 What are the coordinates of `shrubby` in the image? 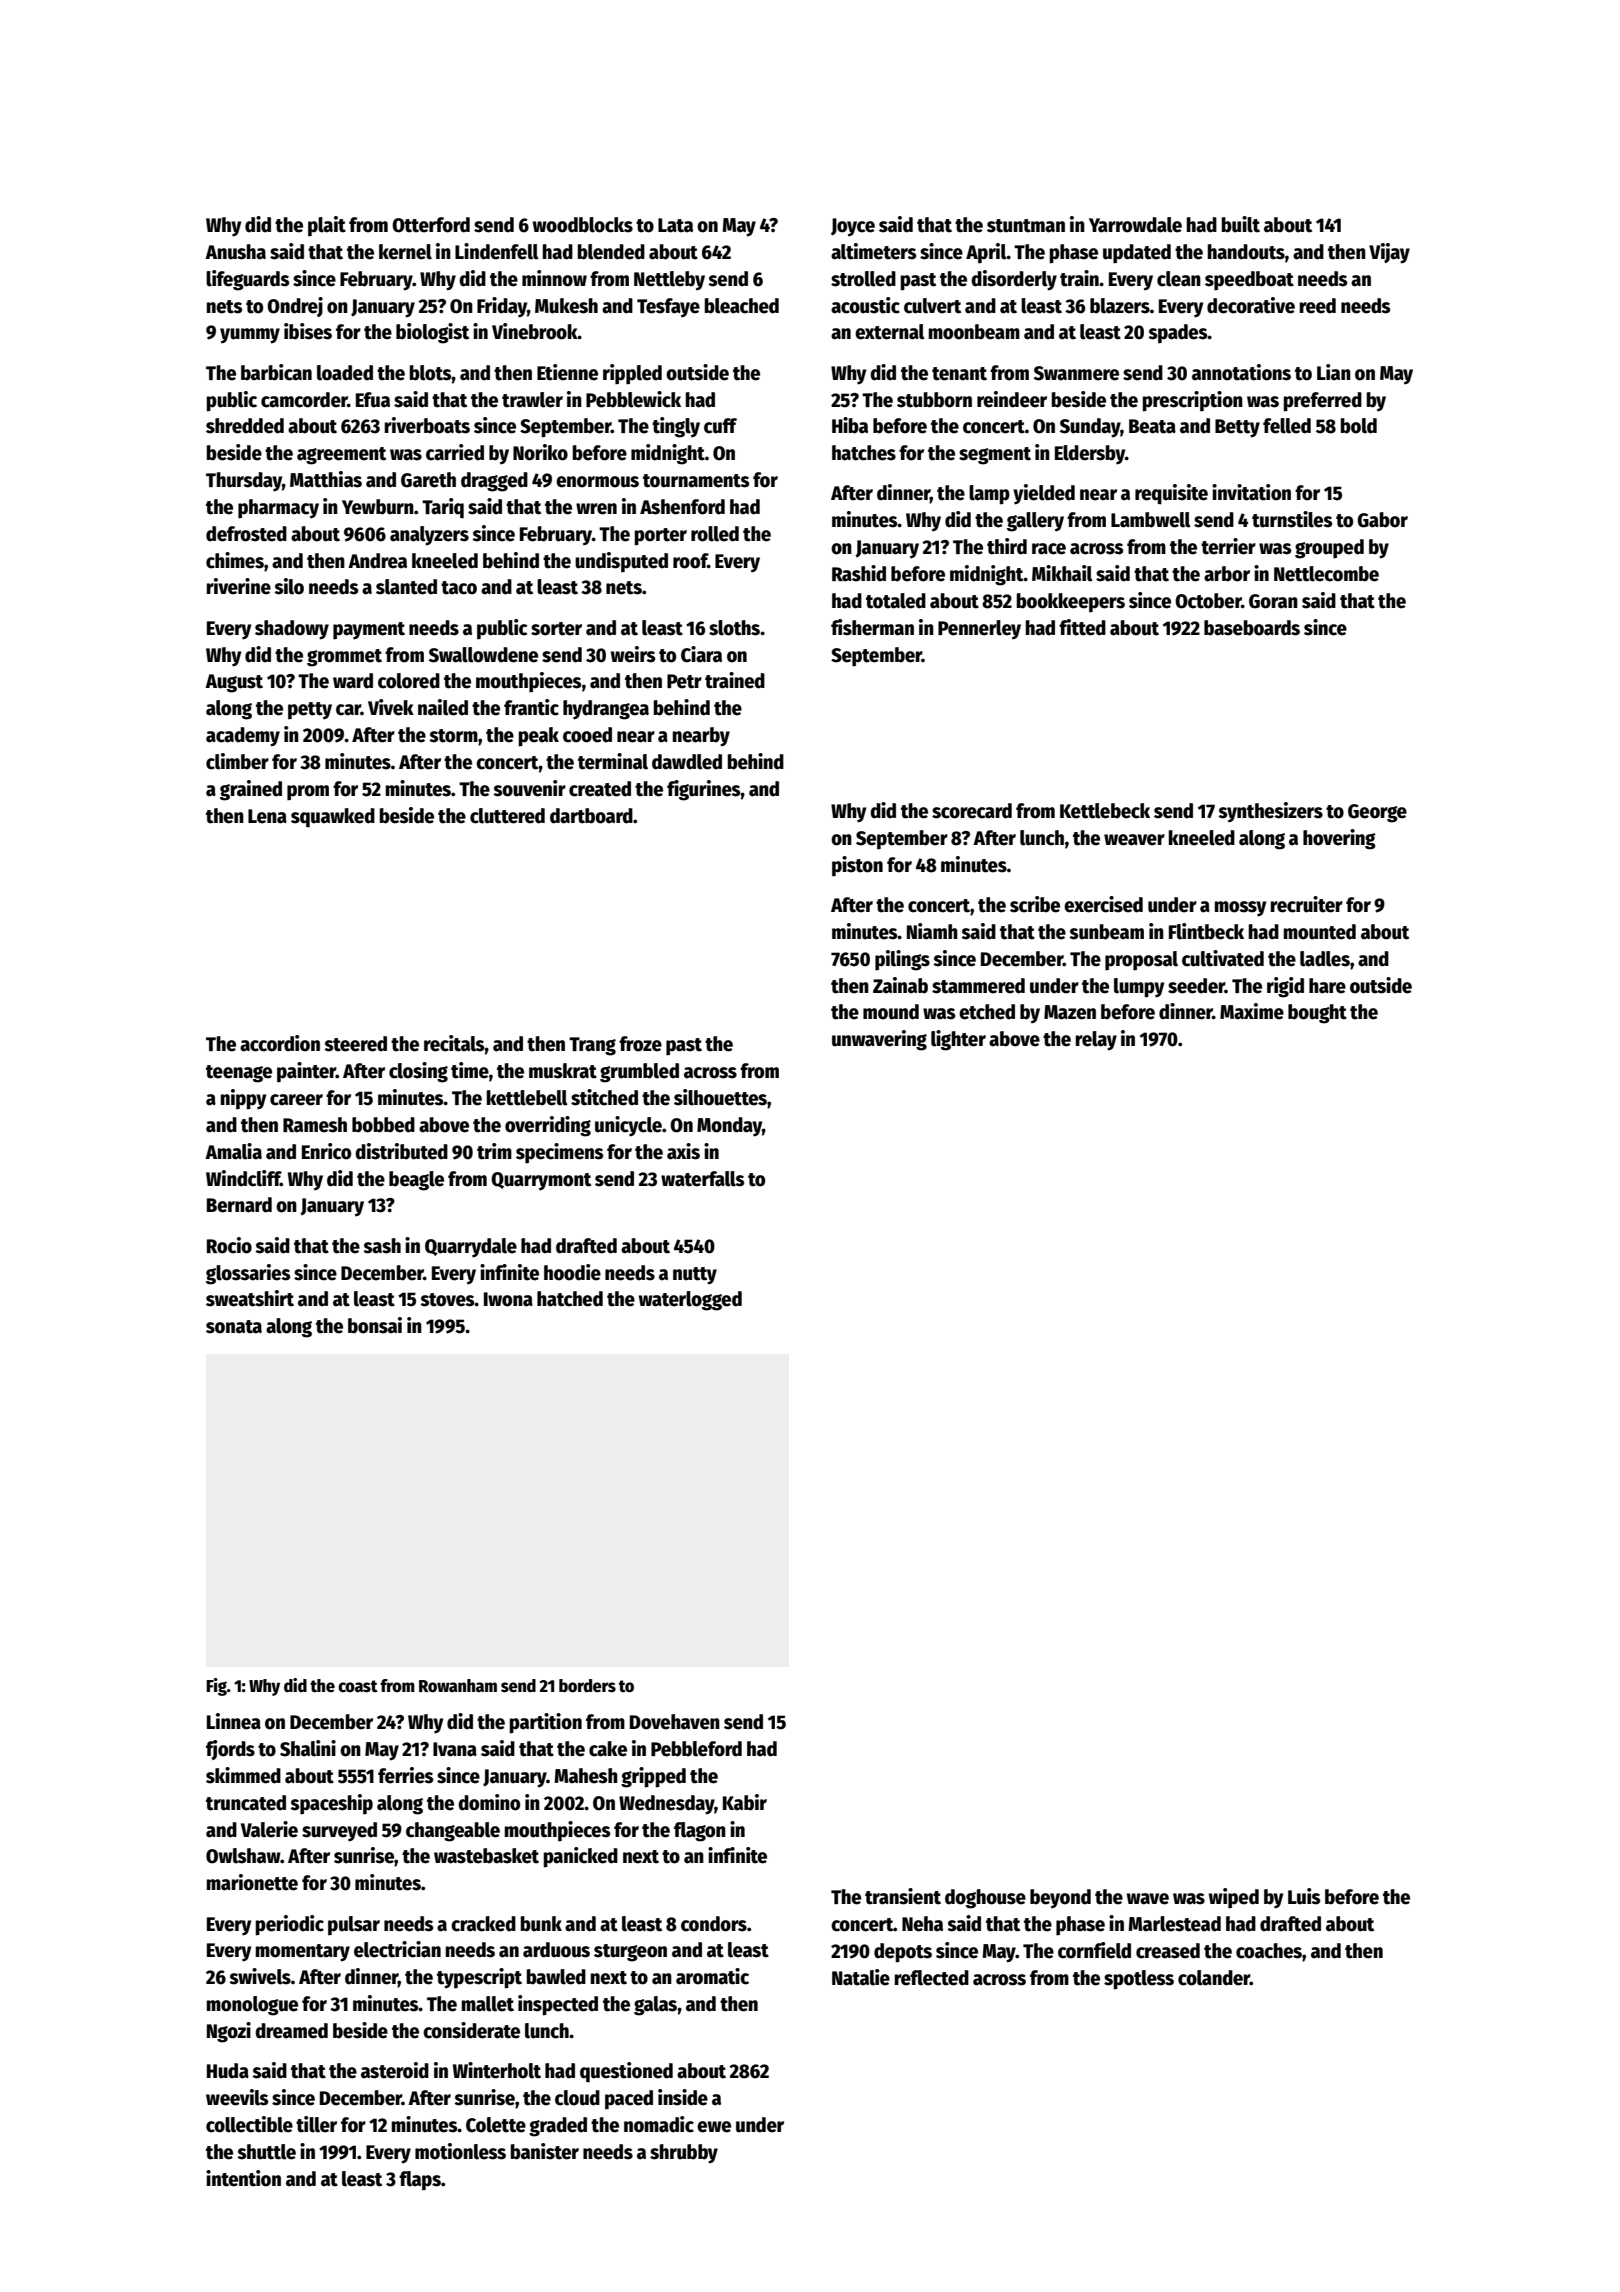 It's located at (684, 2154).
